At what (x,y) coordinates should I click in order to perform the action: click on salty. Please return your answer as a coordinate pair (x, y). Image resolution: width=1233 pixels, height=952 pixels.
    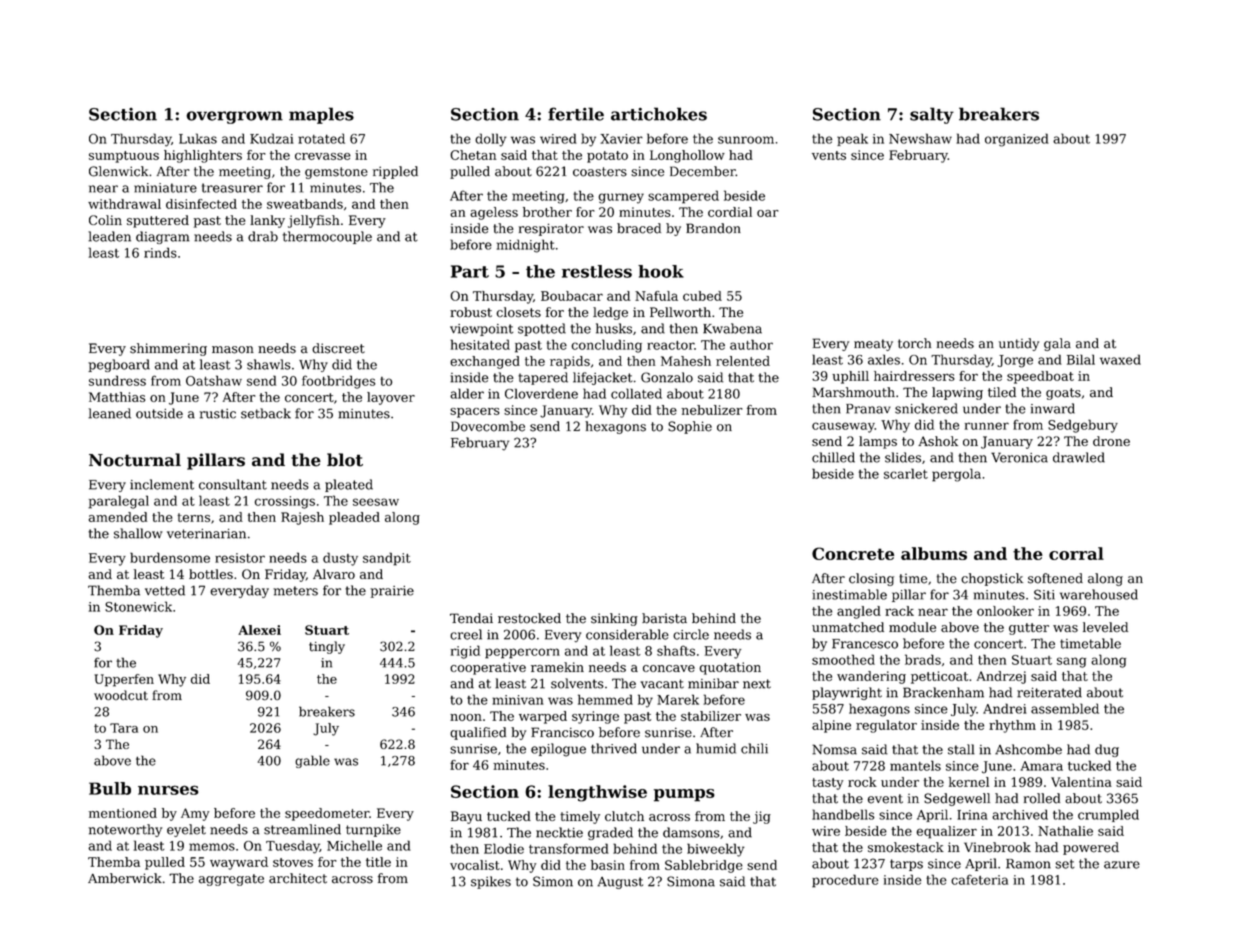
    Looking at the image, I should click on (932, 115).
